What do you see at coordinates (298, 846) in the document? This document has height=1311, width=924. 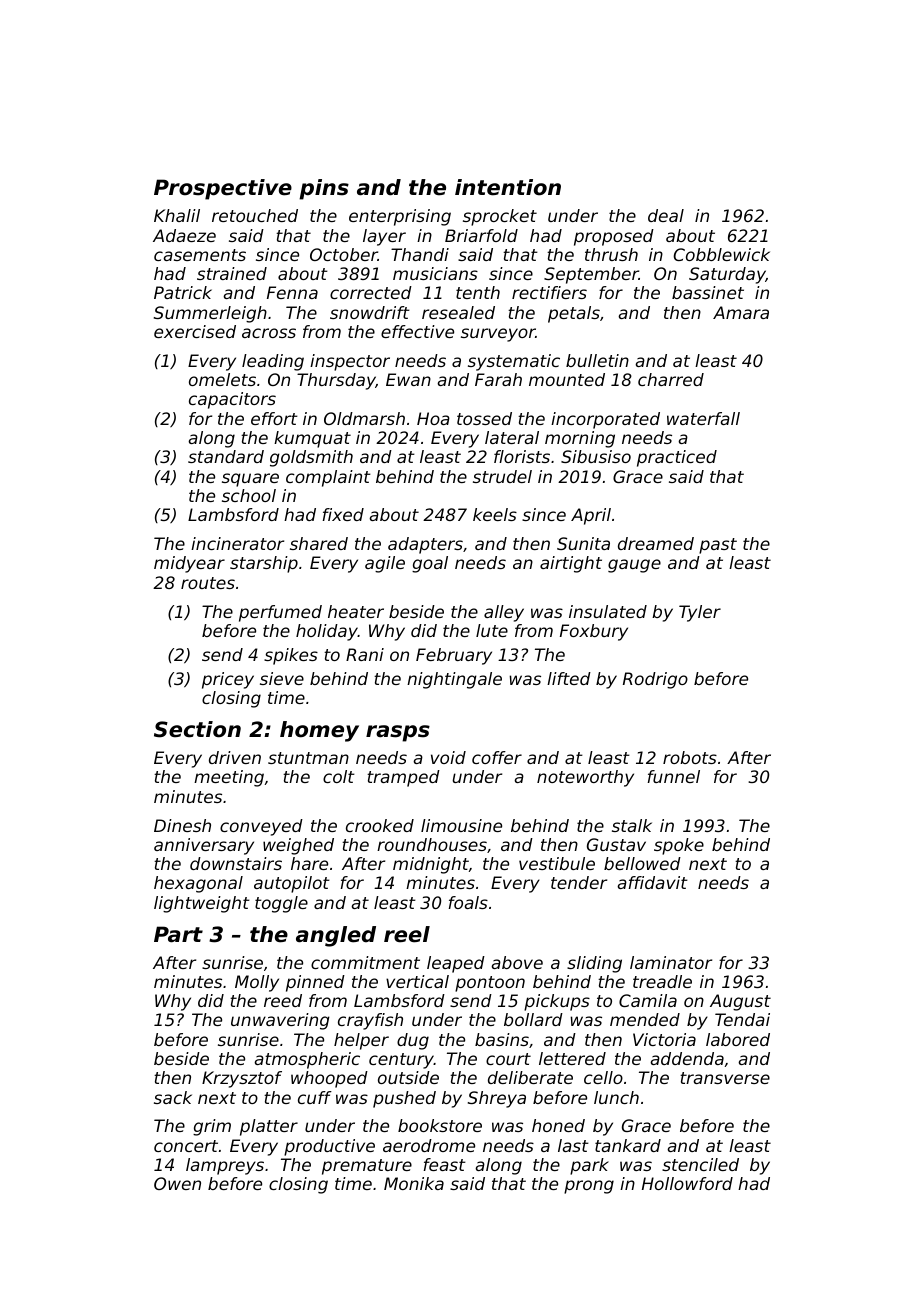 I see `weighed` at bounding box center [298, 846].
